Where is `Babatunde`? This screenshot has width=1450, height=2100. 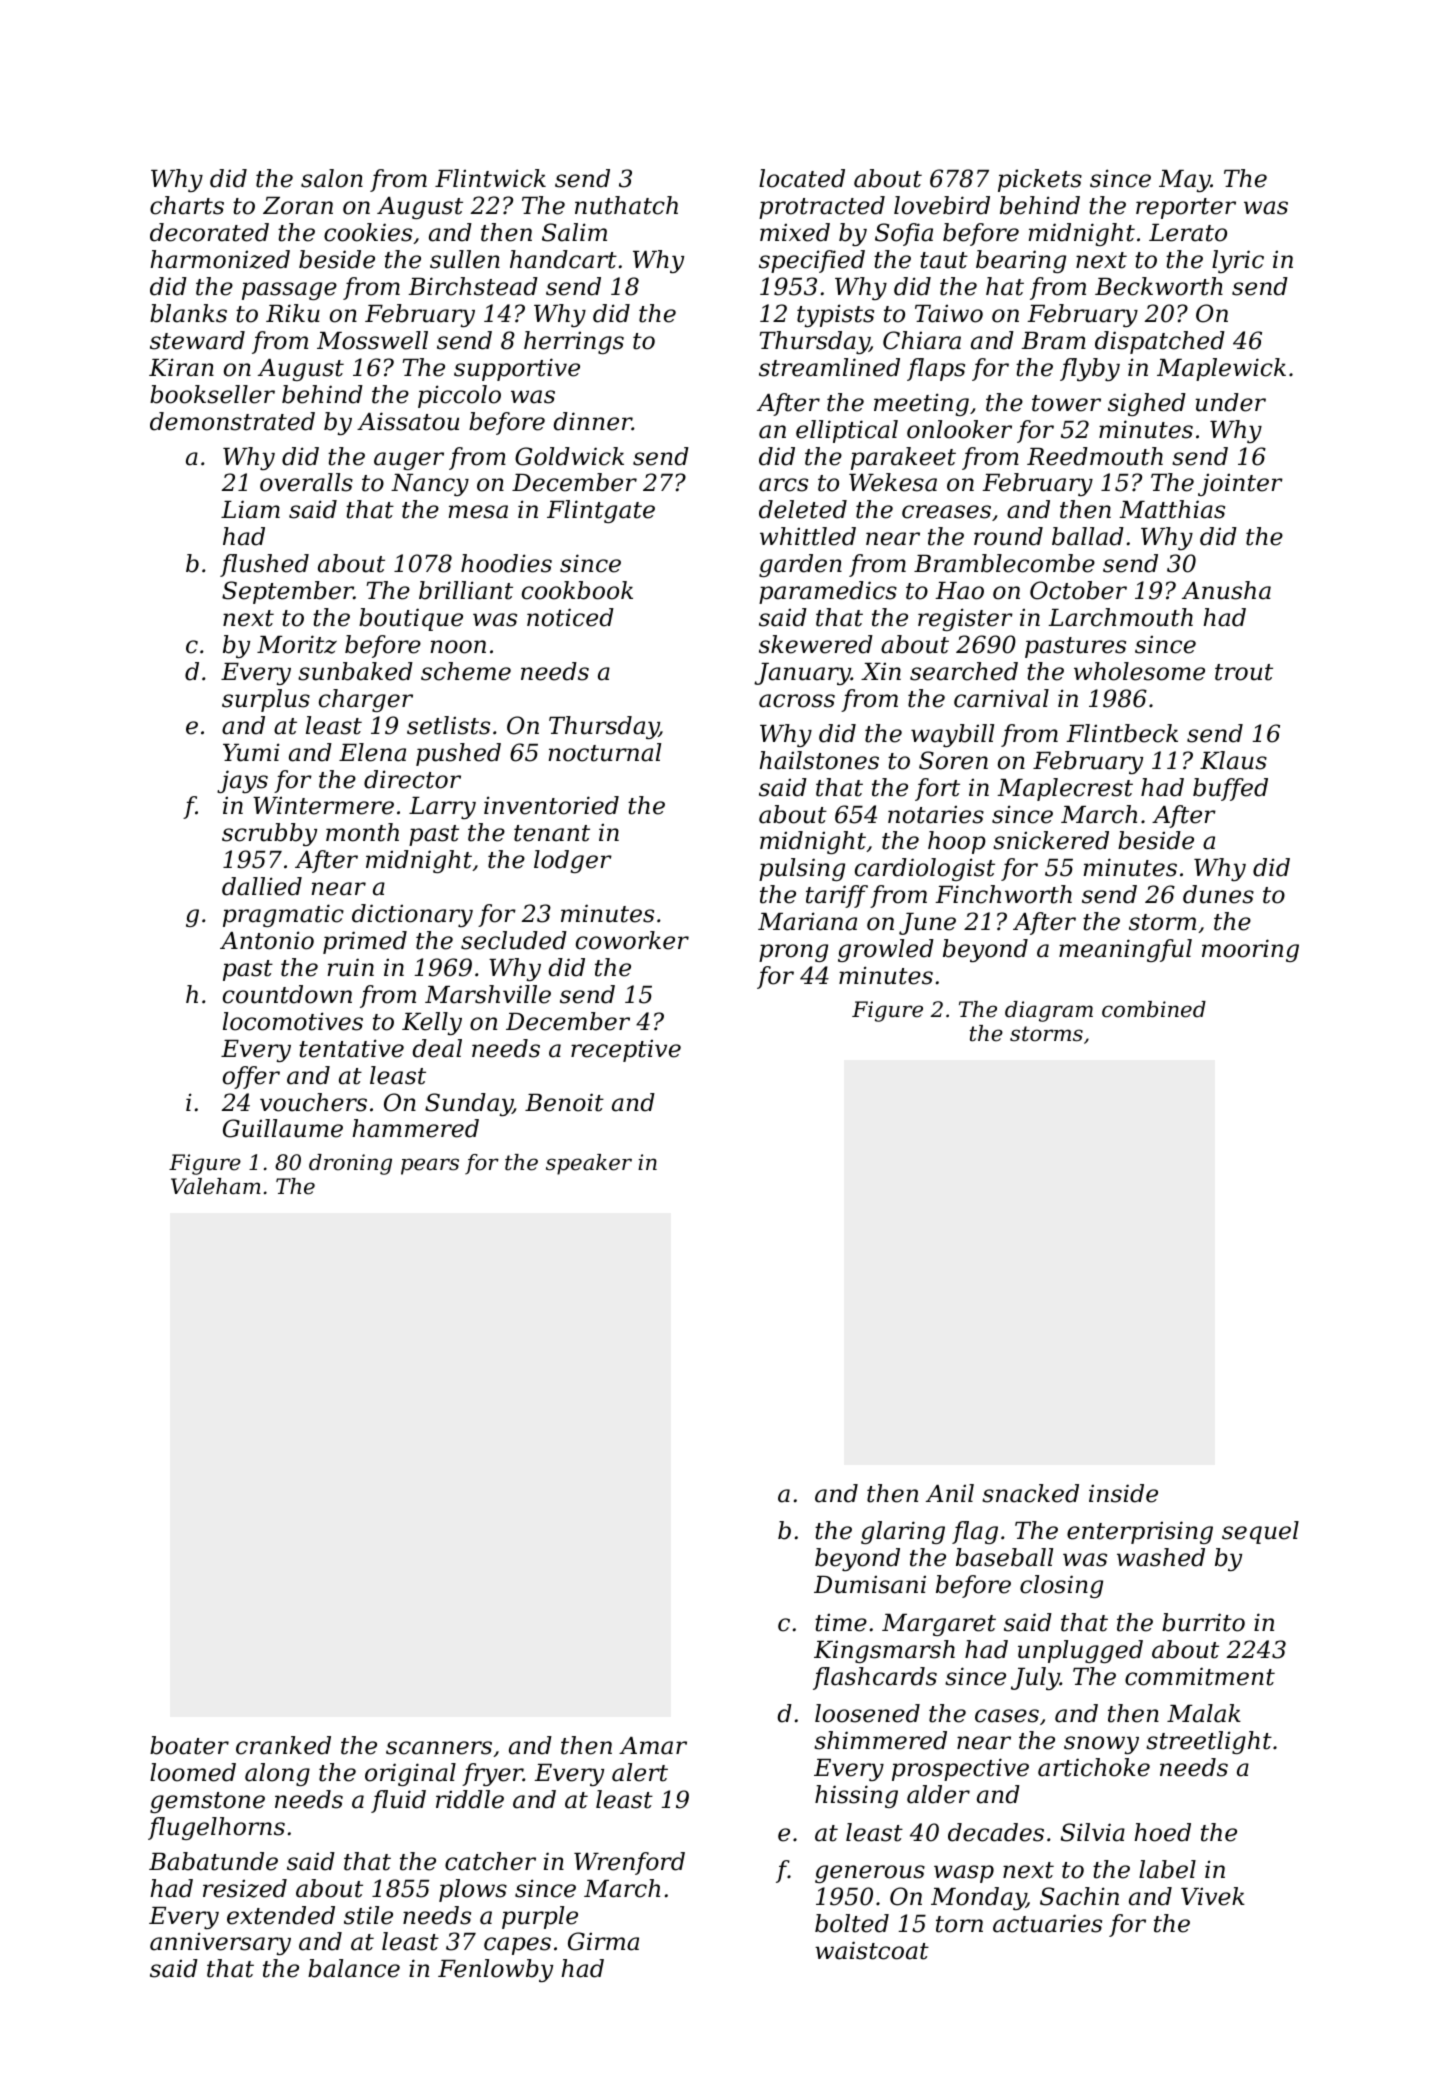
Babatunde is located at coordinates (213, 1861).
